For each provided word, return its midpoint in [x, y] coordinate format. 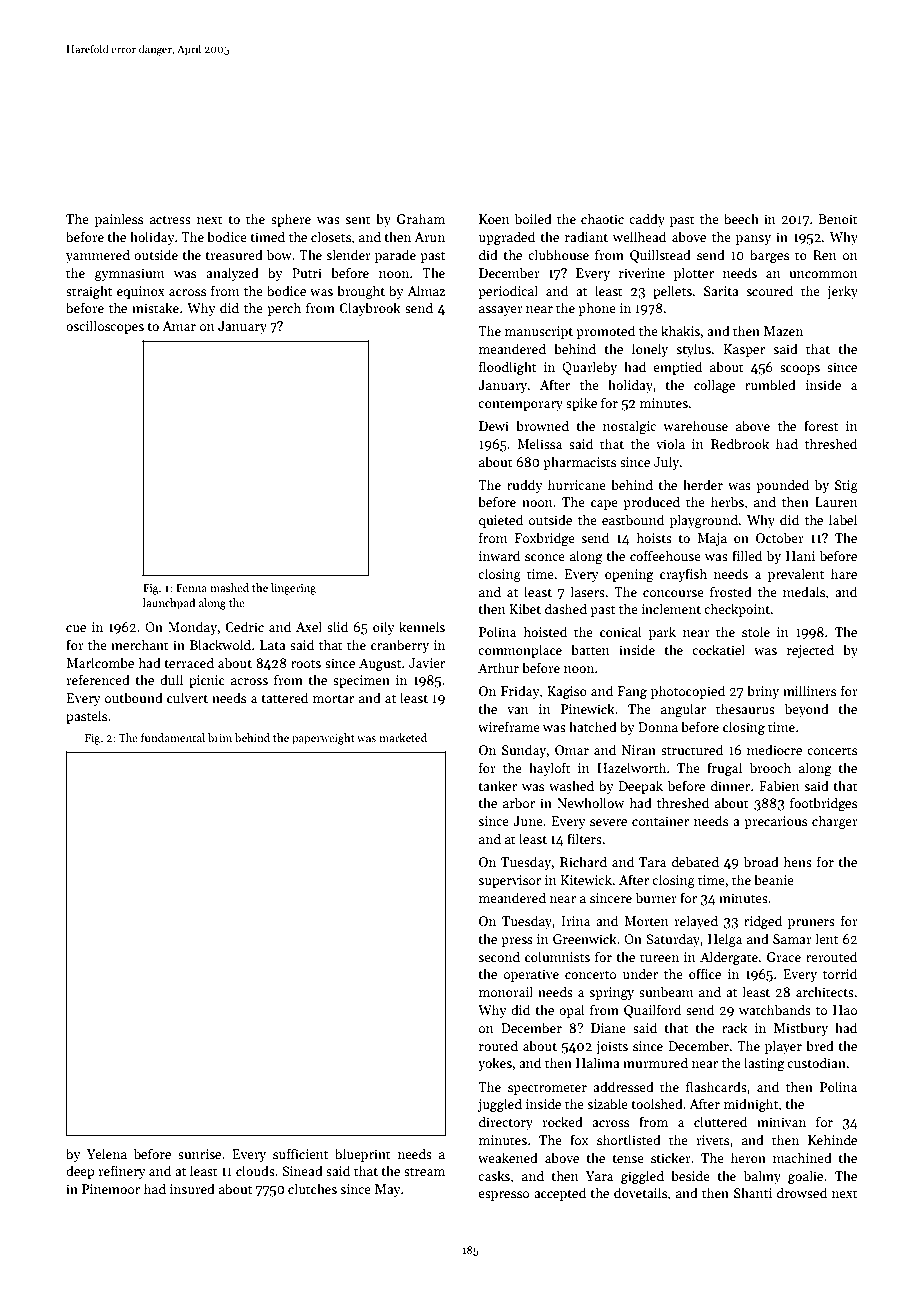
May [388, 1190]
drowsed [802, 1192]
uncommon [823, 274]
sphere [291, 220]
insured [192, 1188]
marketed [403, 737]
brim [220, 737]
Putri [307, 273]
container [660, 821]
